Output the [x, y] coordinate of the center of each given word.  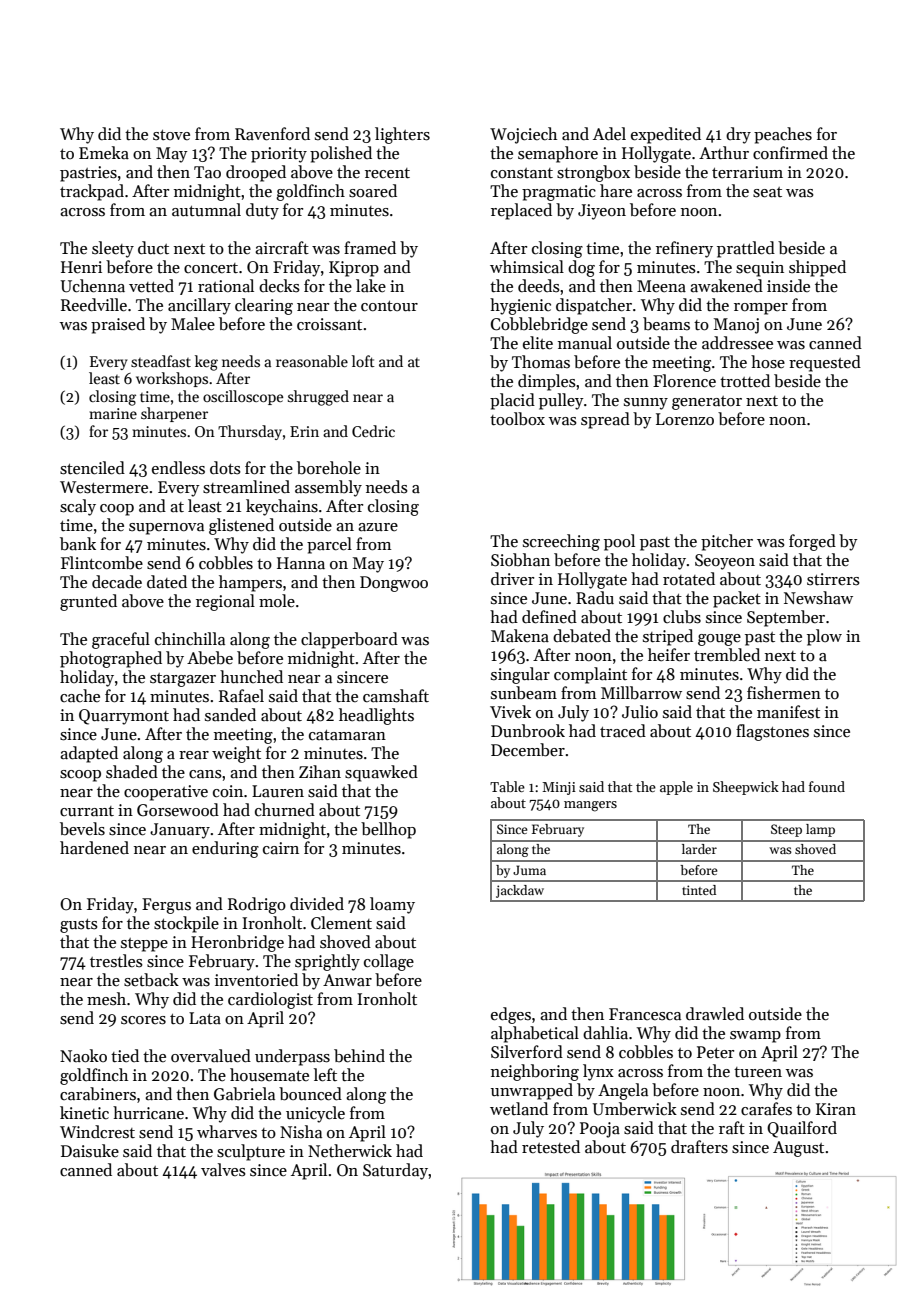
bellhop [388, 830]
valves [223, 1170]
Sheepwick [746, 788]
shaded [132, 772]
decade [117, 582]
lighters [402, 135]
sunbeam [524, 693]
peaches [783, 135]
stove [171, 135]
